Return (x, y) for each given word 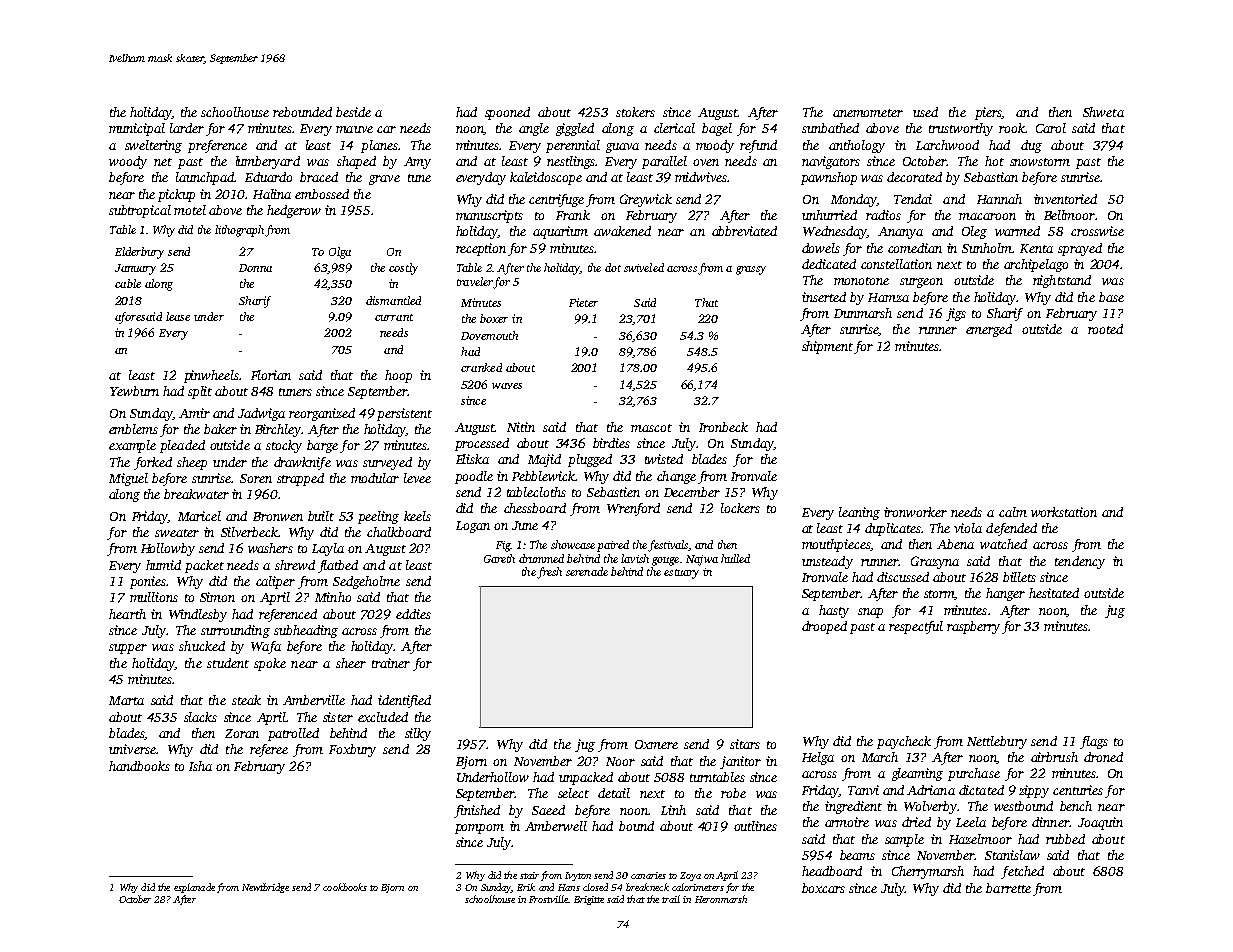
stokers (635, 112)
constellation (896, 264)
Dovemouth (489, 335)
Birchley (278, 430)
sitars (745, 744)
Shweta (1103, 112)
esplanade (194, 888)
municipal (137, 129)
